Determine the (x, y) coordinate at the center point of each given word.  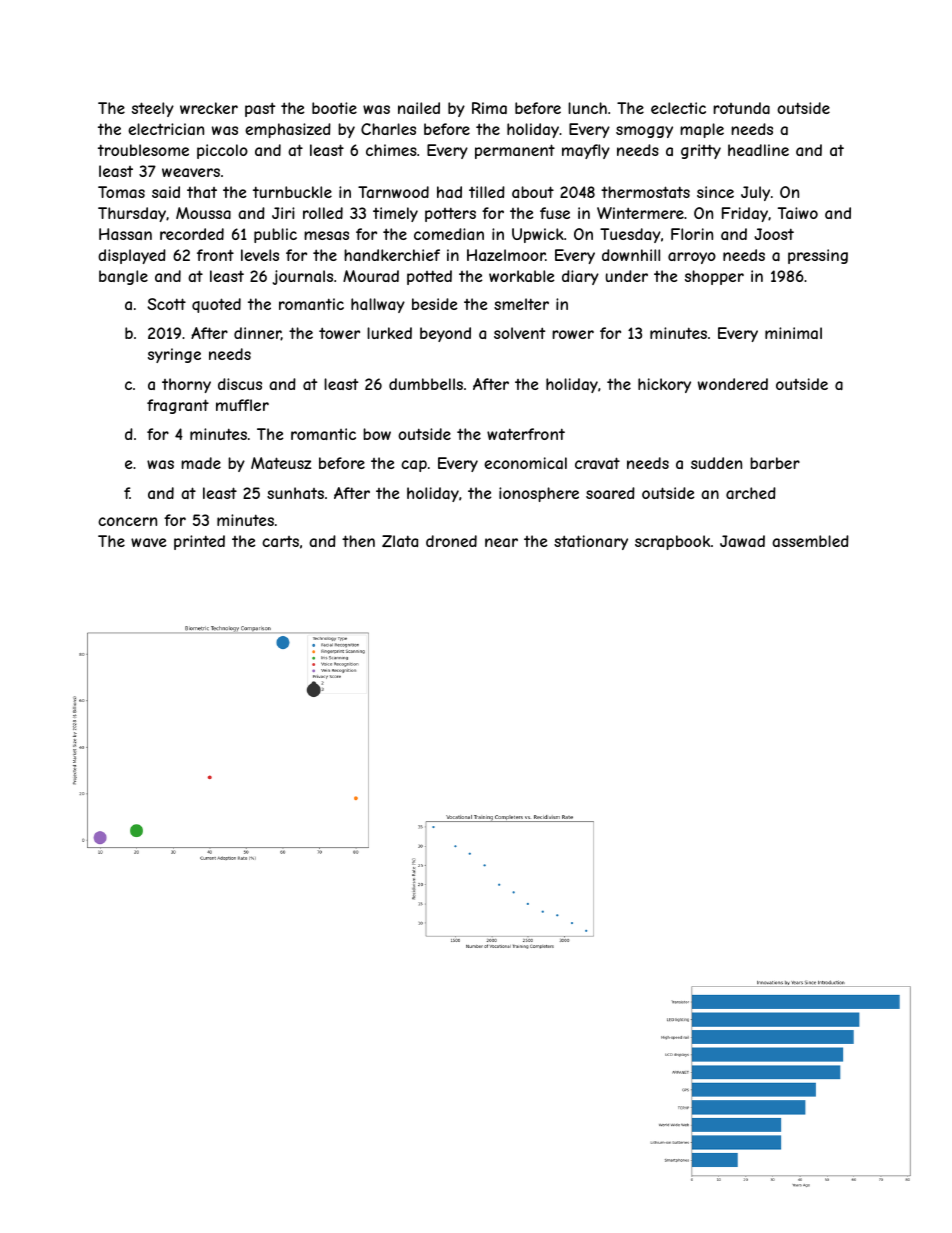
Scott (166, 304)
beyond (445, 334)
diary (580, 277)
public (275, 235)
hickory (664, 385)
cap (414, 466)
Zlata (400, 541)
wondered (733, 384)
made (201, 463)
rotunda (741, 108)
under (627, 276)
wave (149, 542)
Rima (489, 108)
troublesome (143, 150)
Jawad (742, 541)
